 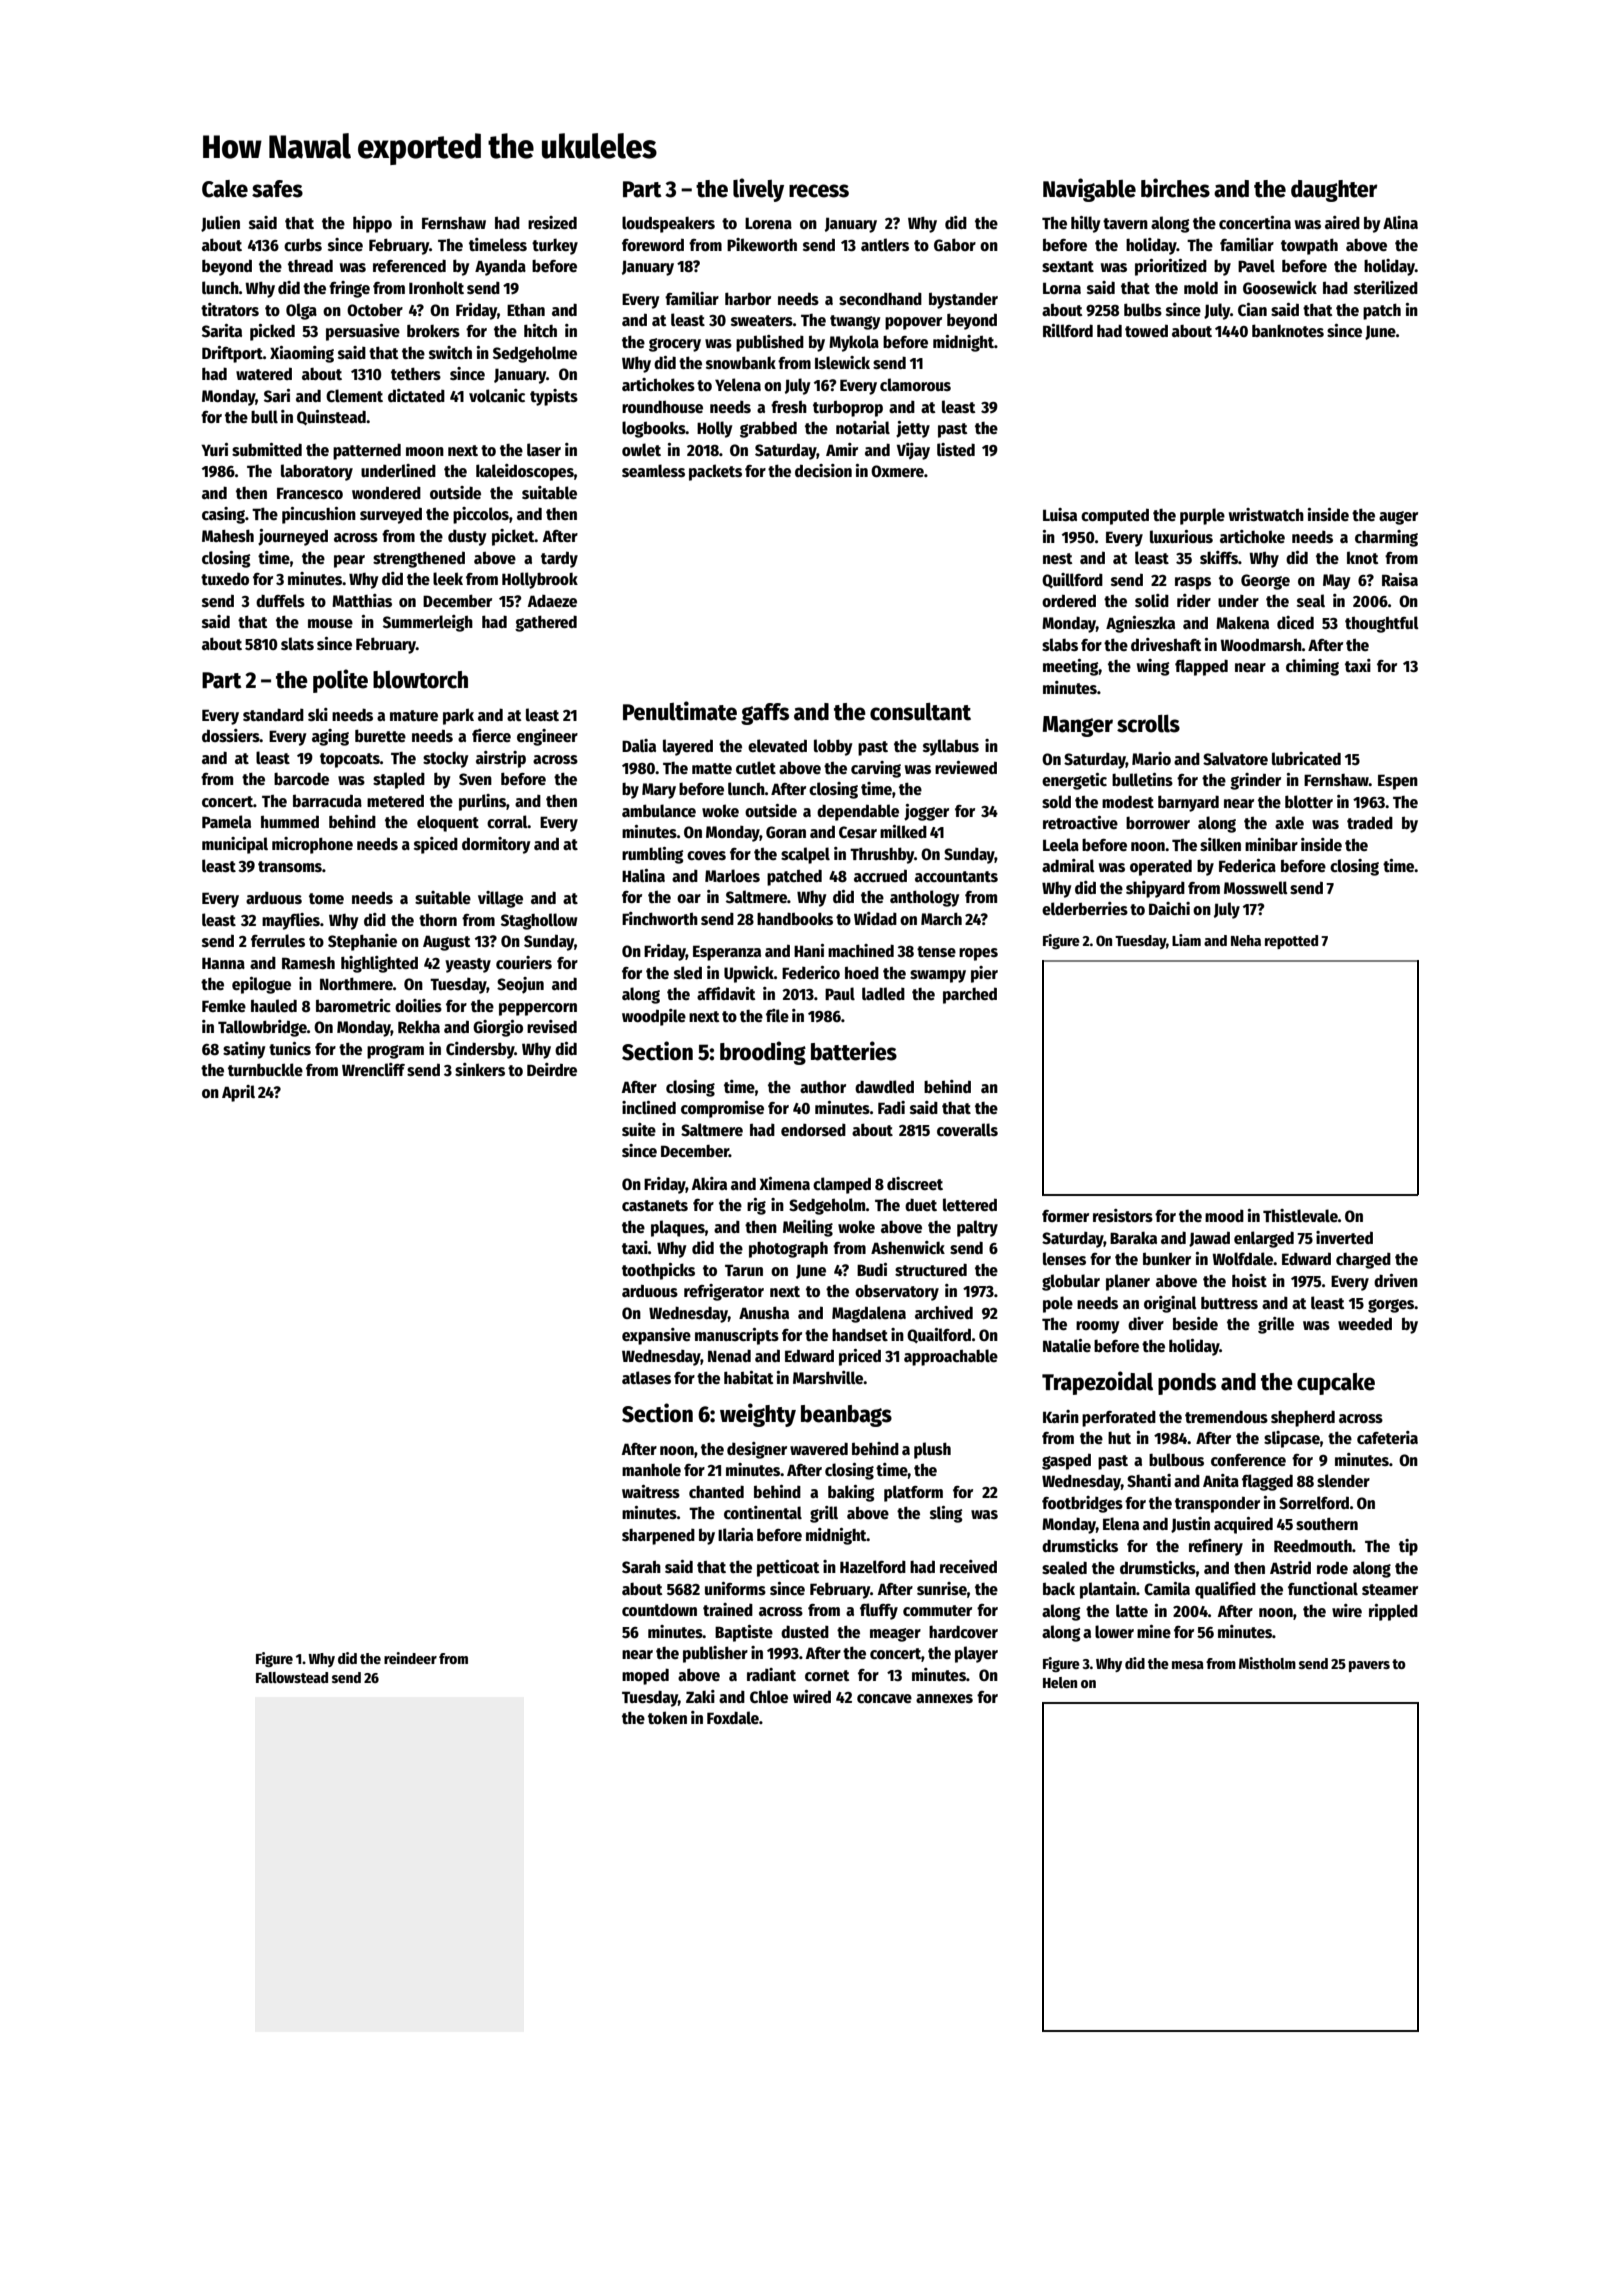 I want to click on Sarah, so click(x=641, y=1567).
